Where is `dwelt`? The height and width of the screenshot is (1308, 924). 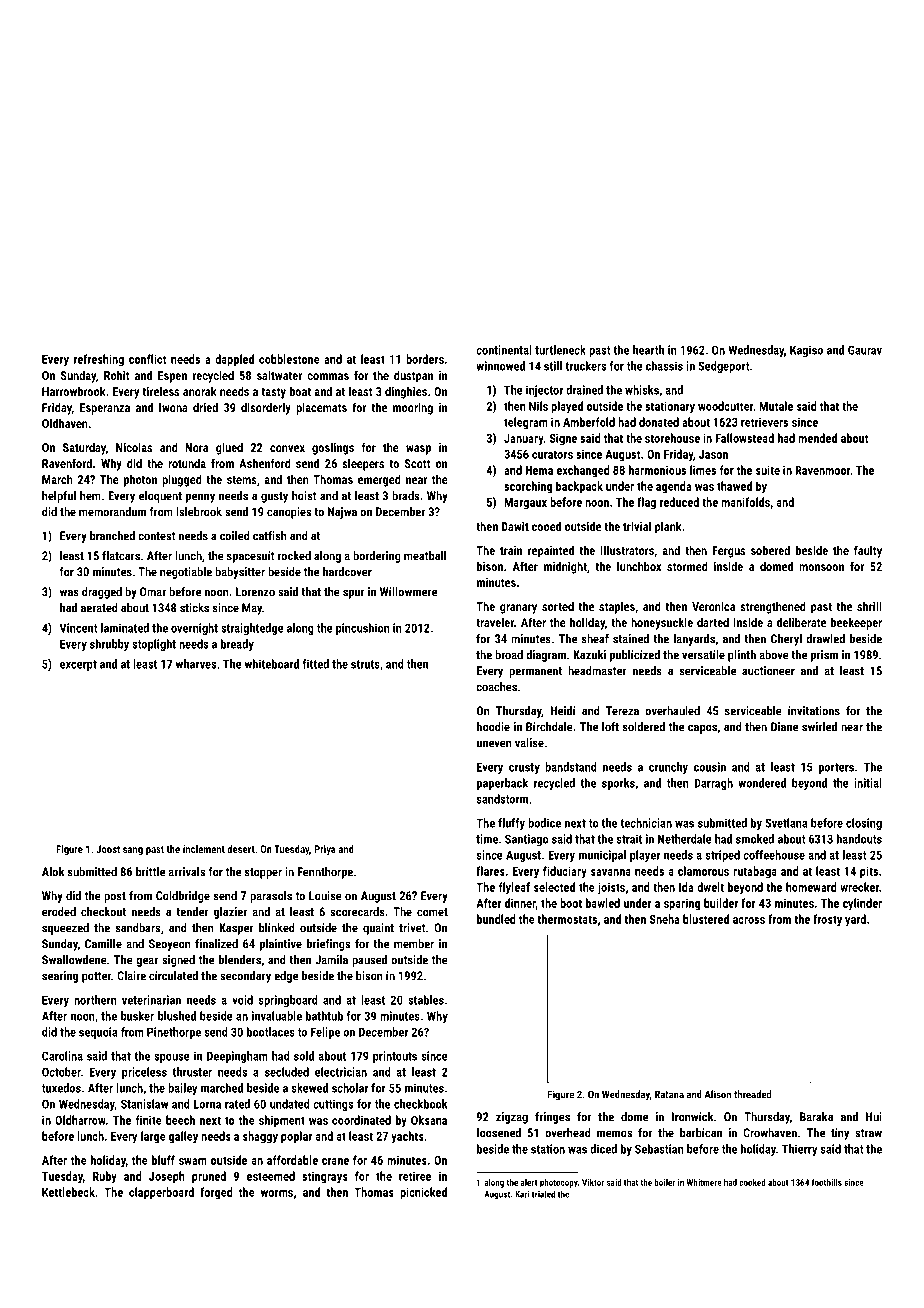
dwelt is located at coordinates (710, 887).
